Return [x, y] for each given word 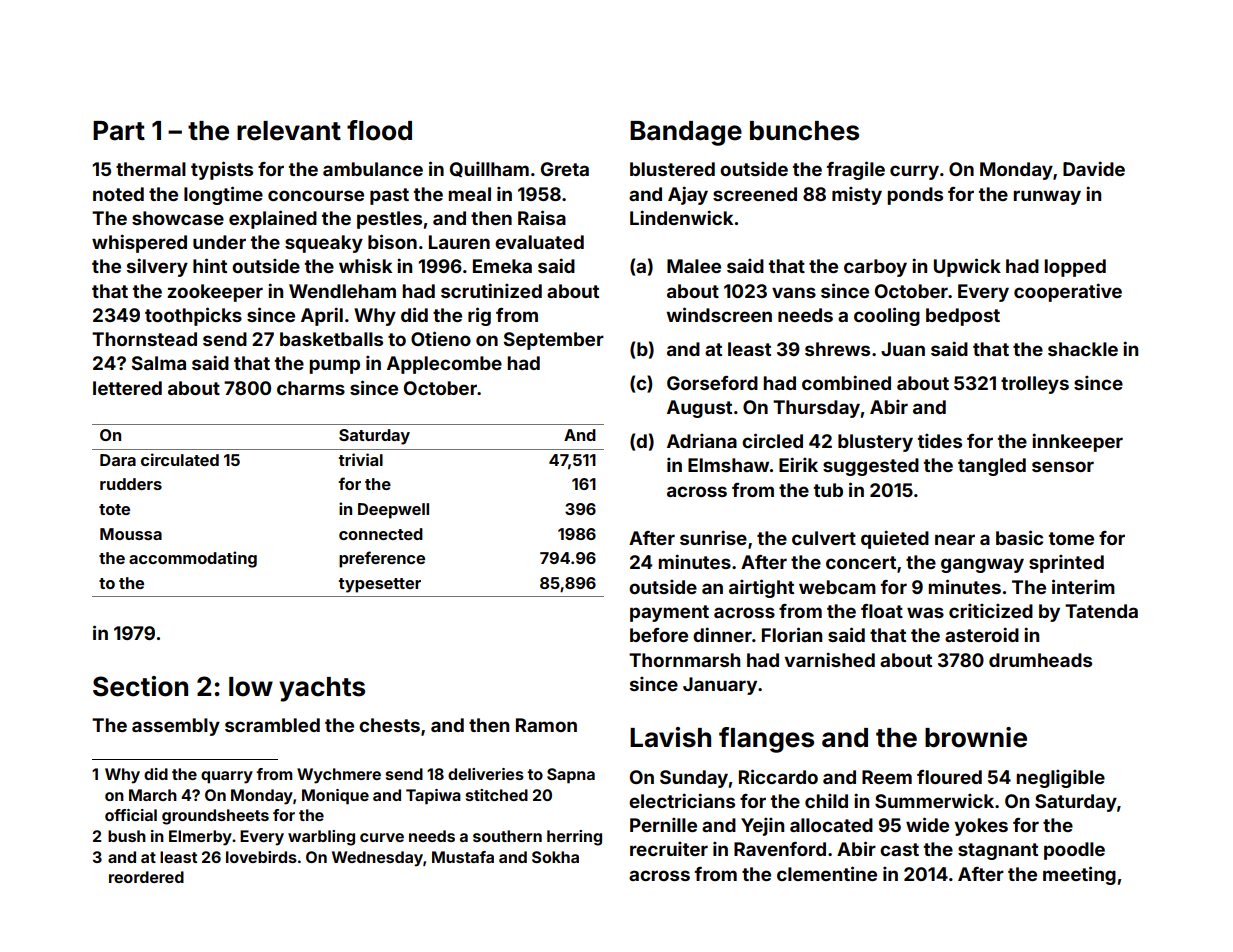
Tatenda [1101, 611]
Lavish [670, 737]
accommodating [193, 559]
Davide [1094, 168]
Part [119, 131]
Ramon [546, 725]
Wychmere [339, 776]
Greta [565, 169]
